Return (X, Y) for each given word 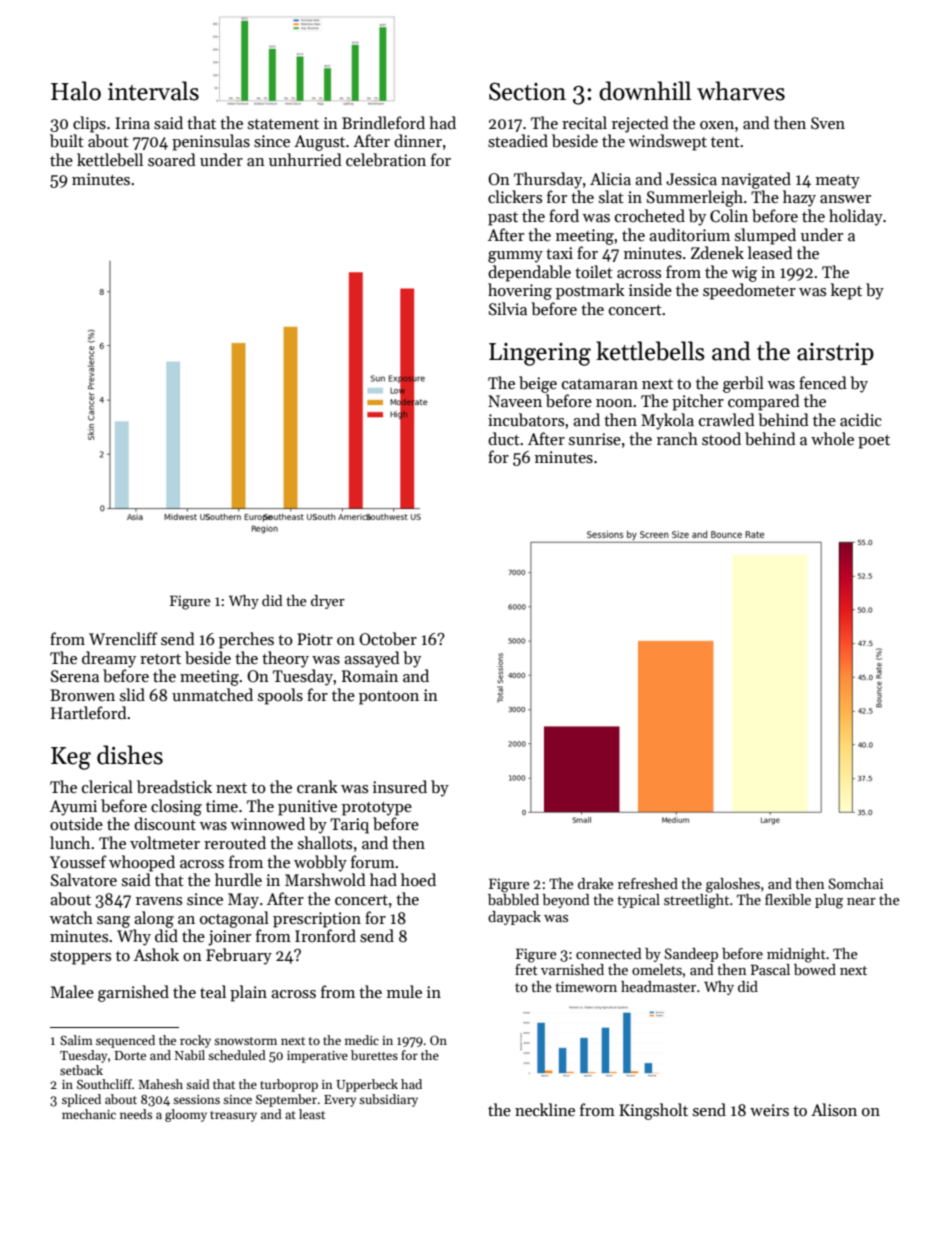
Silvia (508, 308)
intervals (153, 91)
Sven (828, 123)
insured (400, 787)
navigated (756, 180)
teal (213, 991)
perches (246, 640)
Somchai (856, 883)
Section (527, 91)
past (503, 219)
